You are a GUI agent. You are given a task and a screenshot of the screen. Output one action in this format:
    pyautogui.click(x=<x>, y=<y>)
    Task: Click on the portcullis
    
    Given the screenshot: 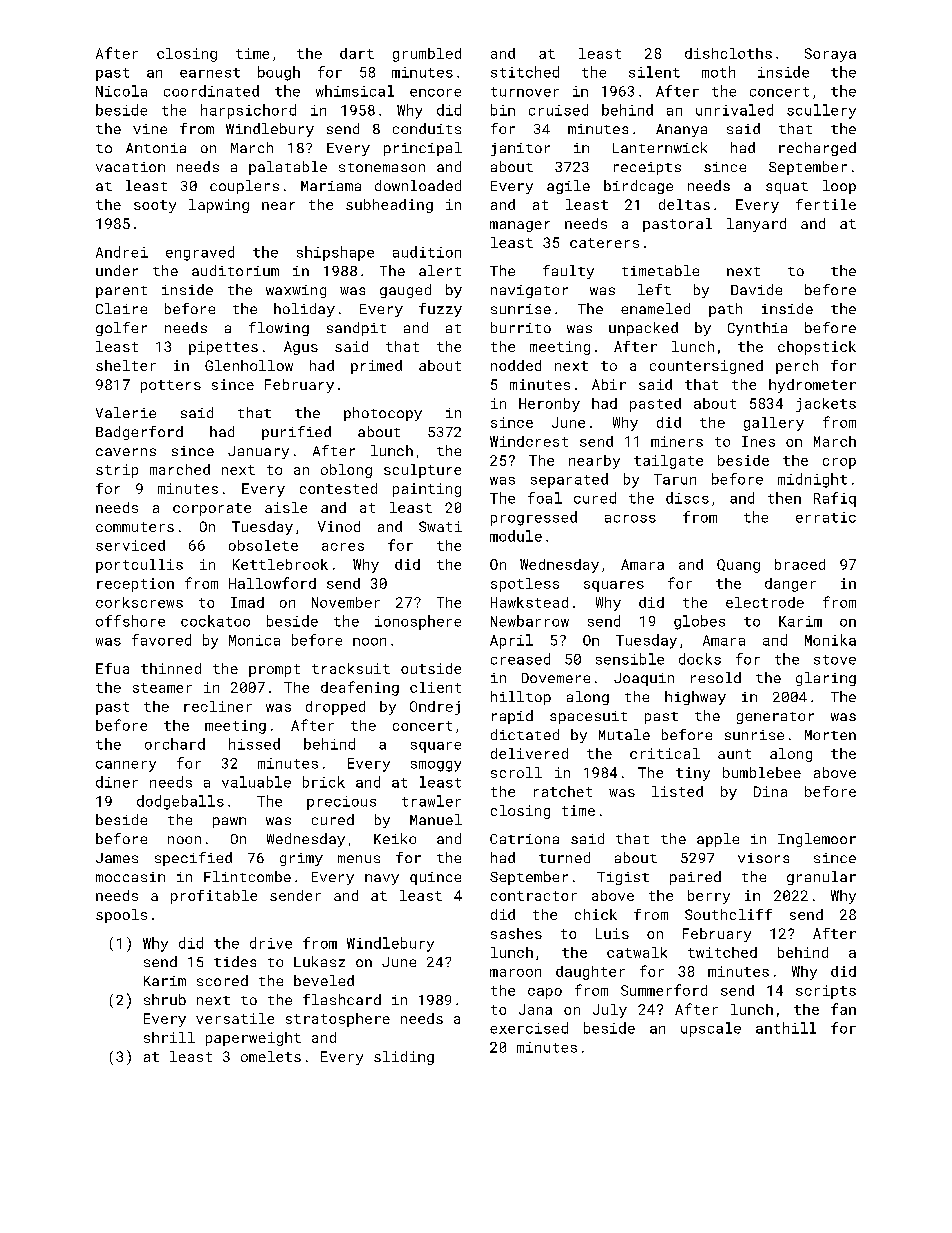 What is the action you would take?
    pyautogui.click(x=139, y=566)
